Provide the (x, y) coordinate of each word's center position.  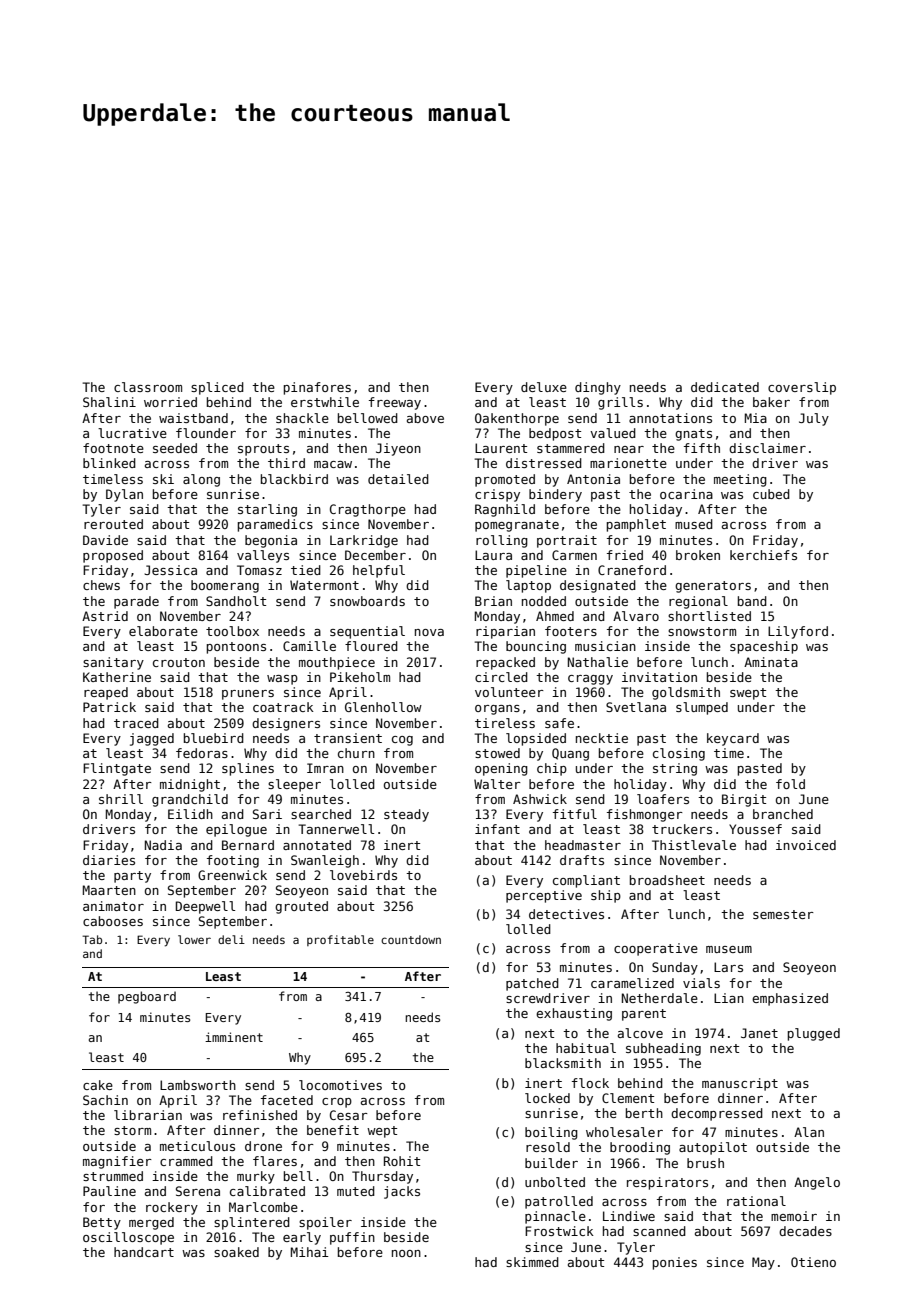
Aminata (771, 662)
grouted (301, 907)
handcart (144, 1252)
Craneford (632, 570)
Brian (493, 601)
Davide (105, 540)
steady (406, 815)
